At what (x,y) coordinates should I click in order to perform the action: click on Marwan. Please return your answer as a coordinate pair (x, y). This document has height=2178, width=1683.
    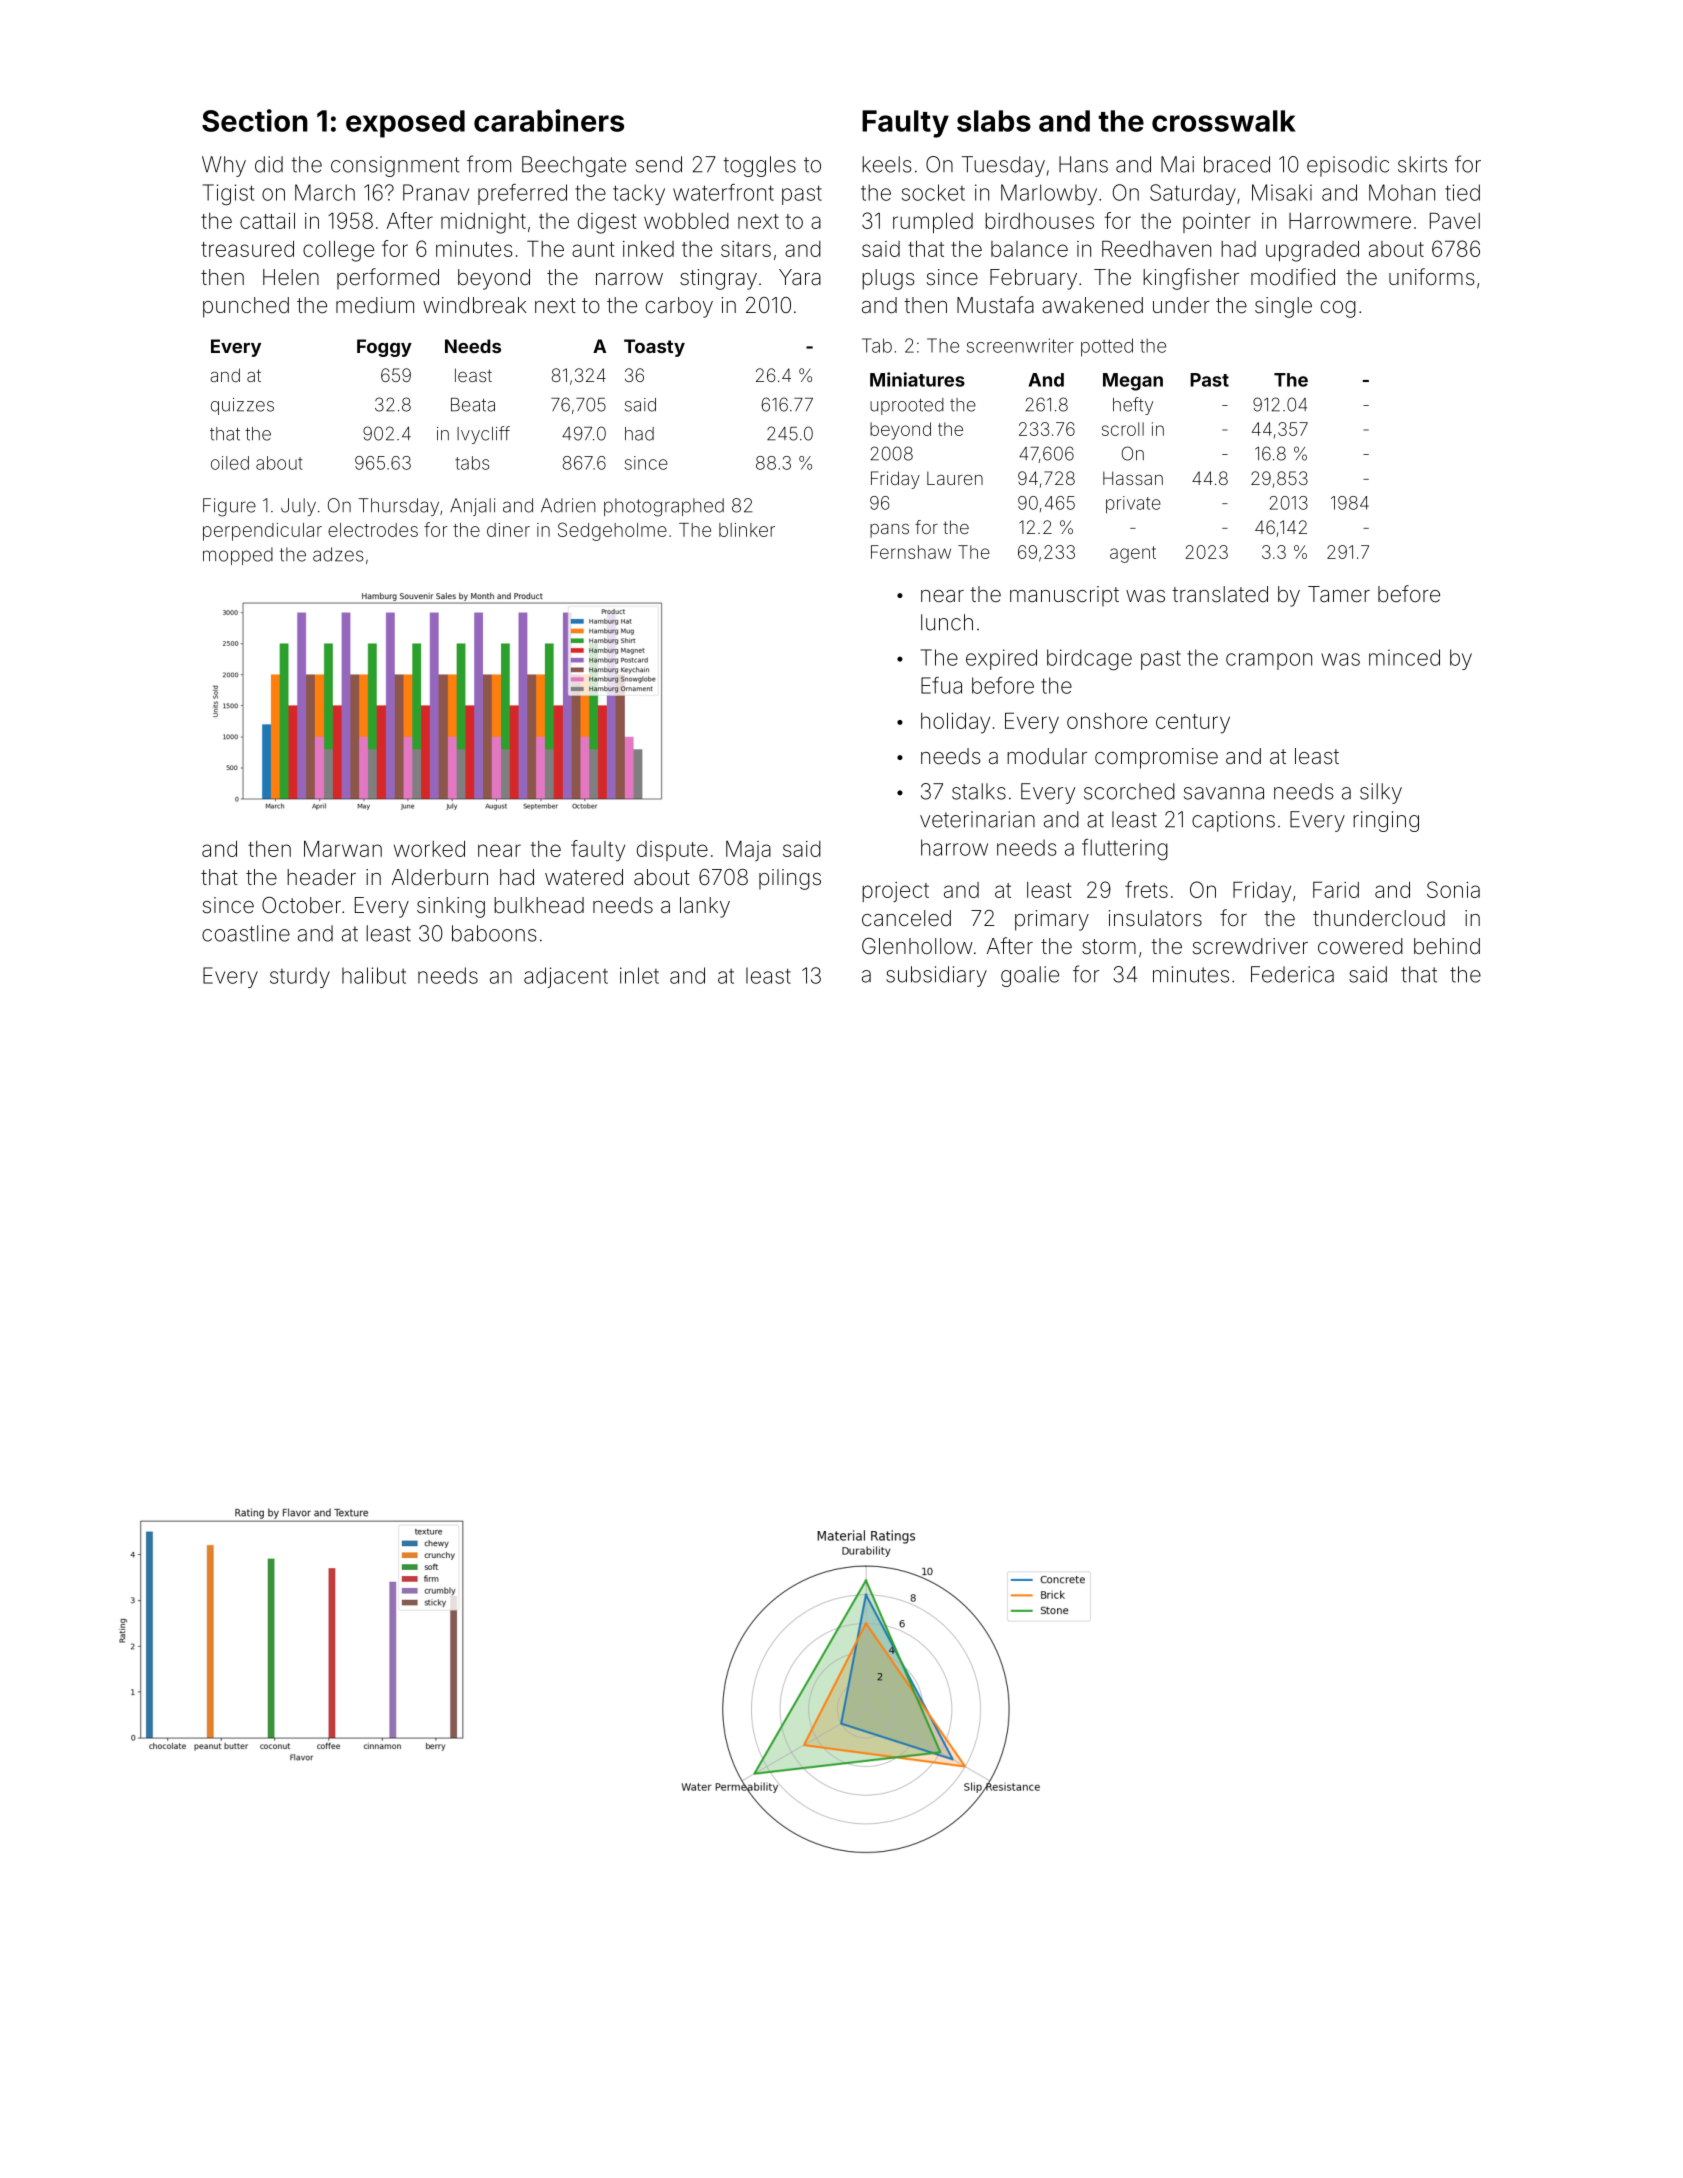
    Looking at the image, I should click on (343, 848).
